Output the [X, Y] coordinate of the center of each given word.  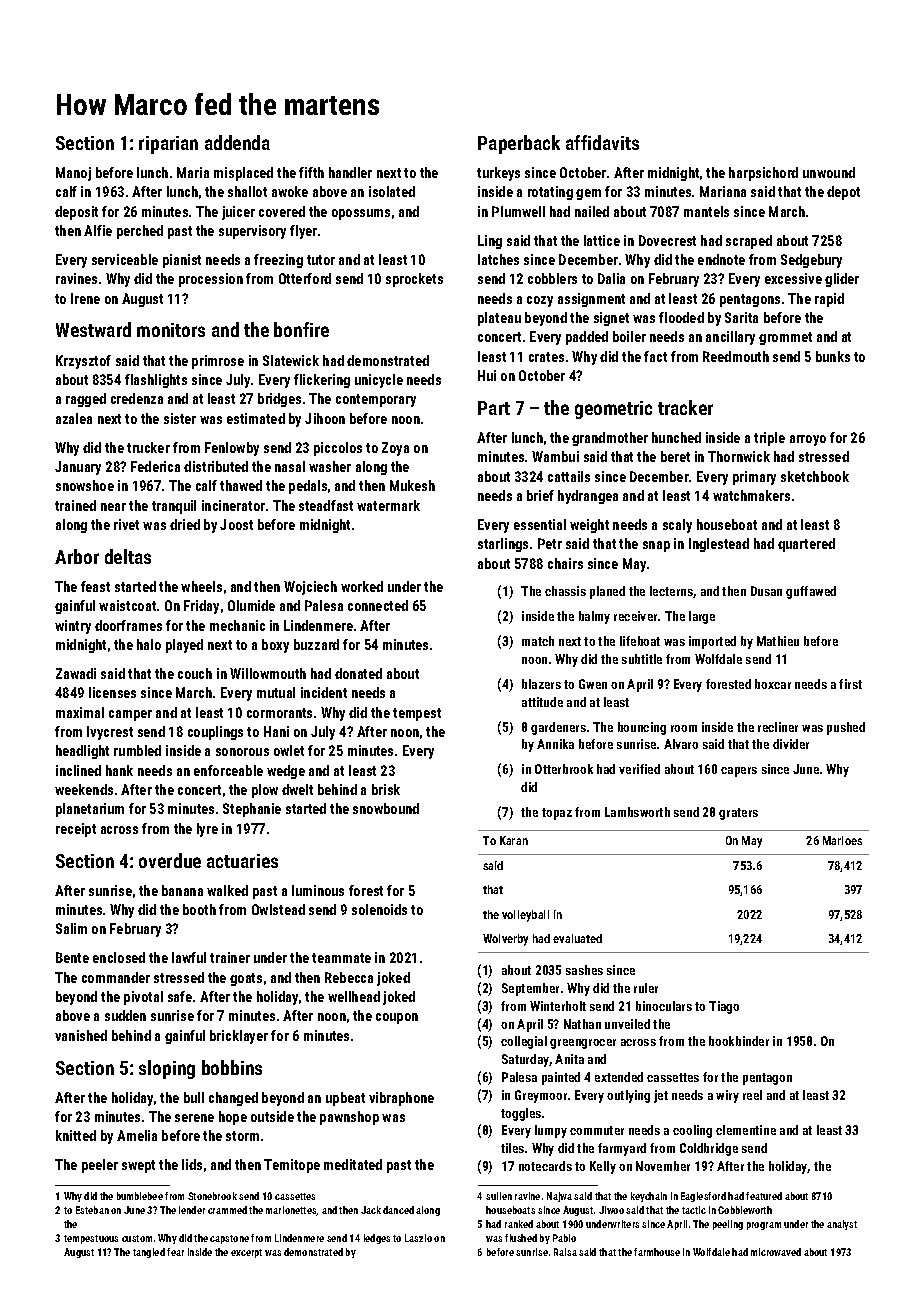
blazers [541, 684]
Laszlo [418, 1238]
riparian [168, 145]
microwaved [776, 1252]
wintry [73, 627]
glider [842, 280]
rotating [550, 193]
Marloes [842, 840]
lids [192, 1164]
